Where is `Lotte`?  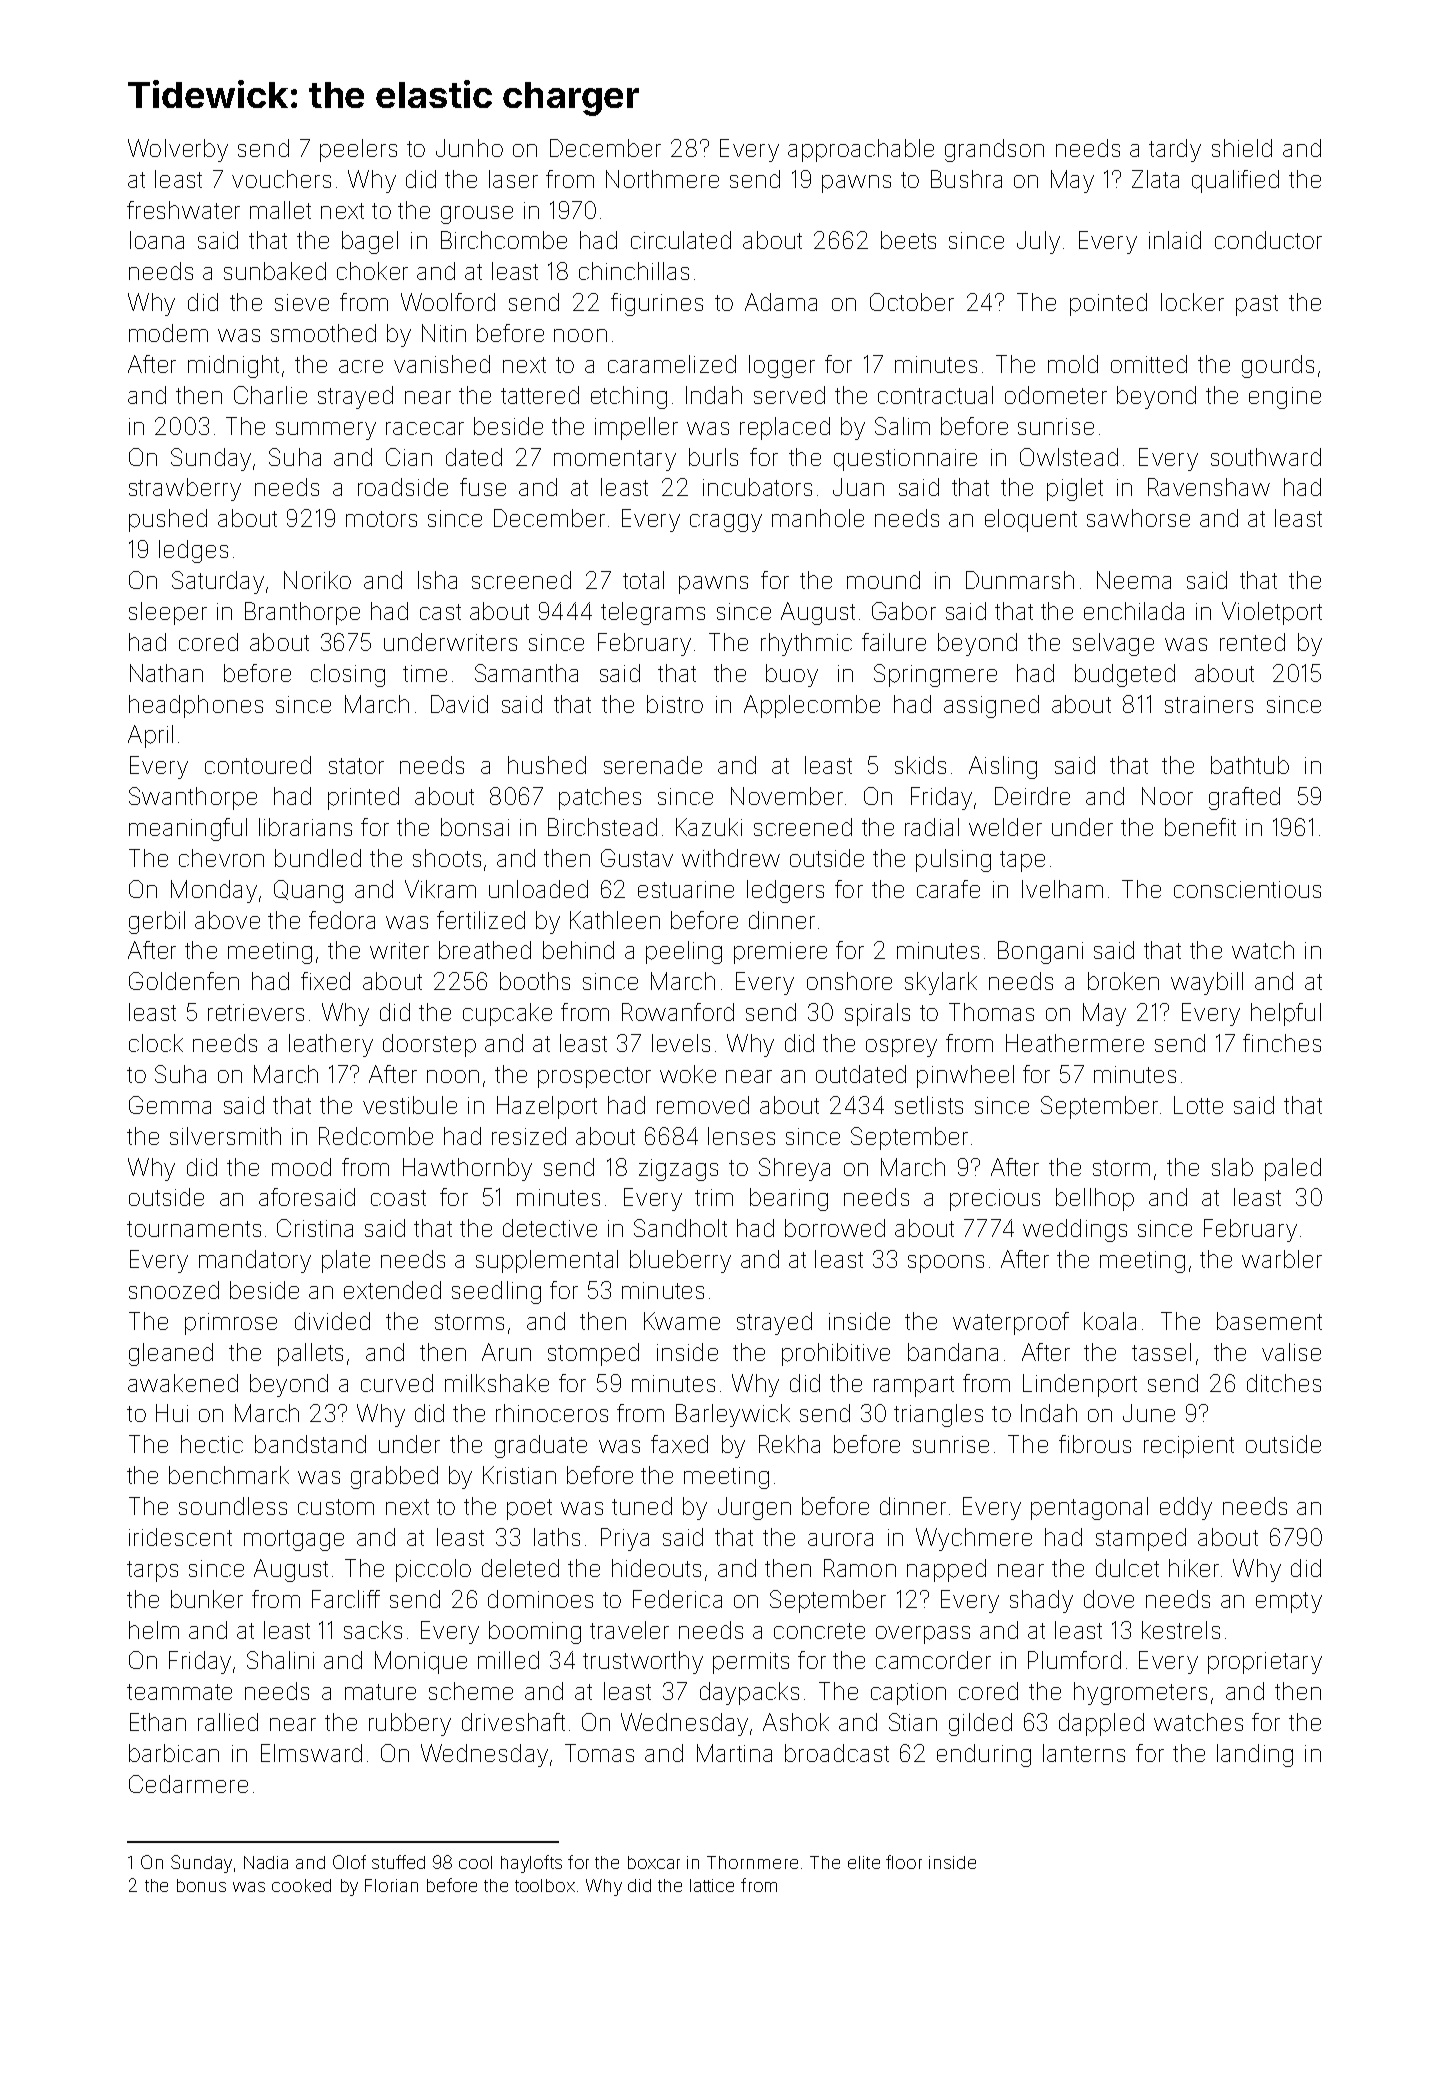
Lotte is located at coordinates (1198, 1105).
